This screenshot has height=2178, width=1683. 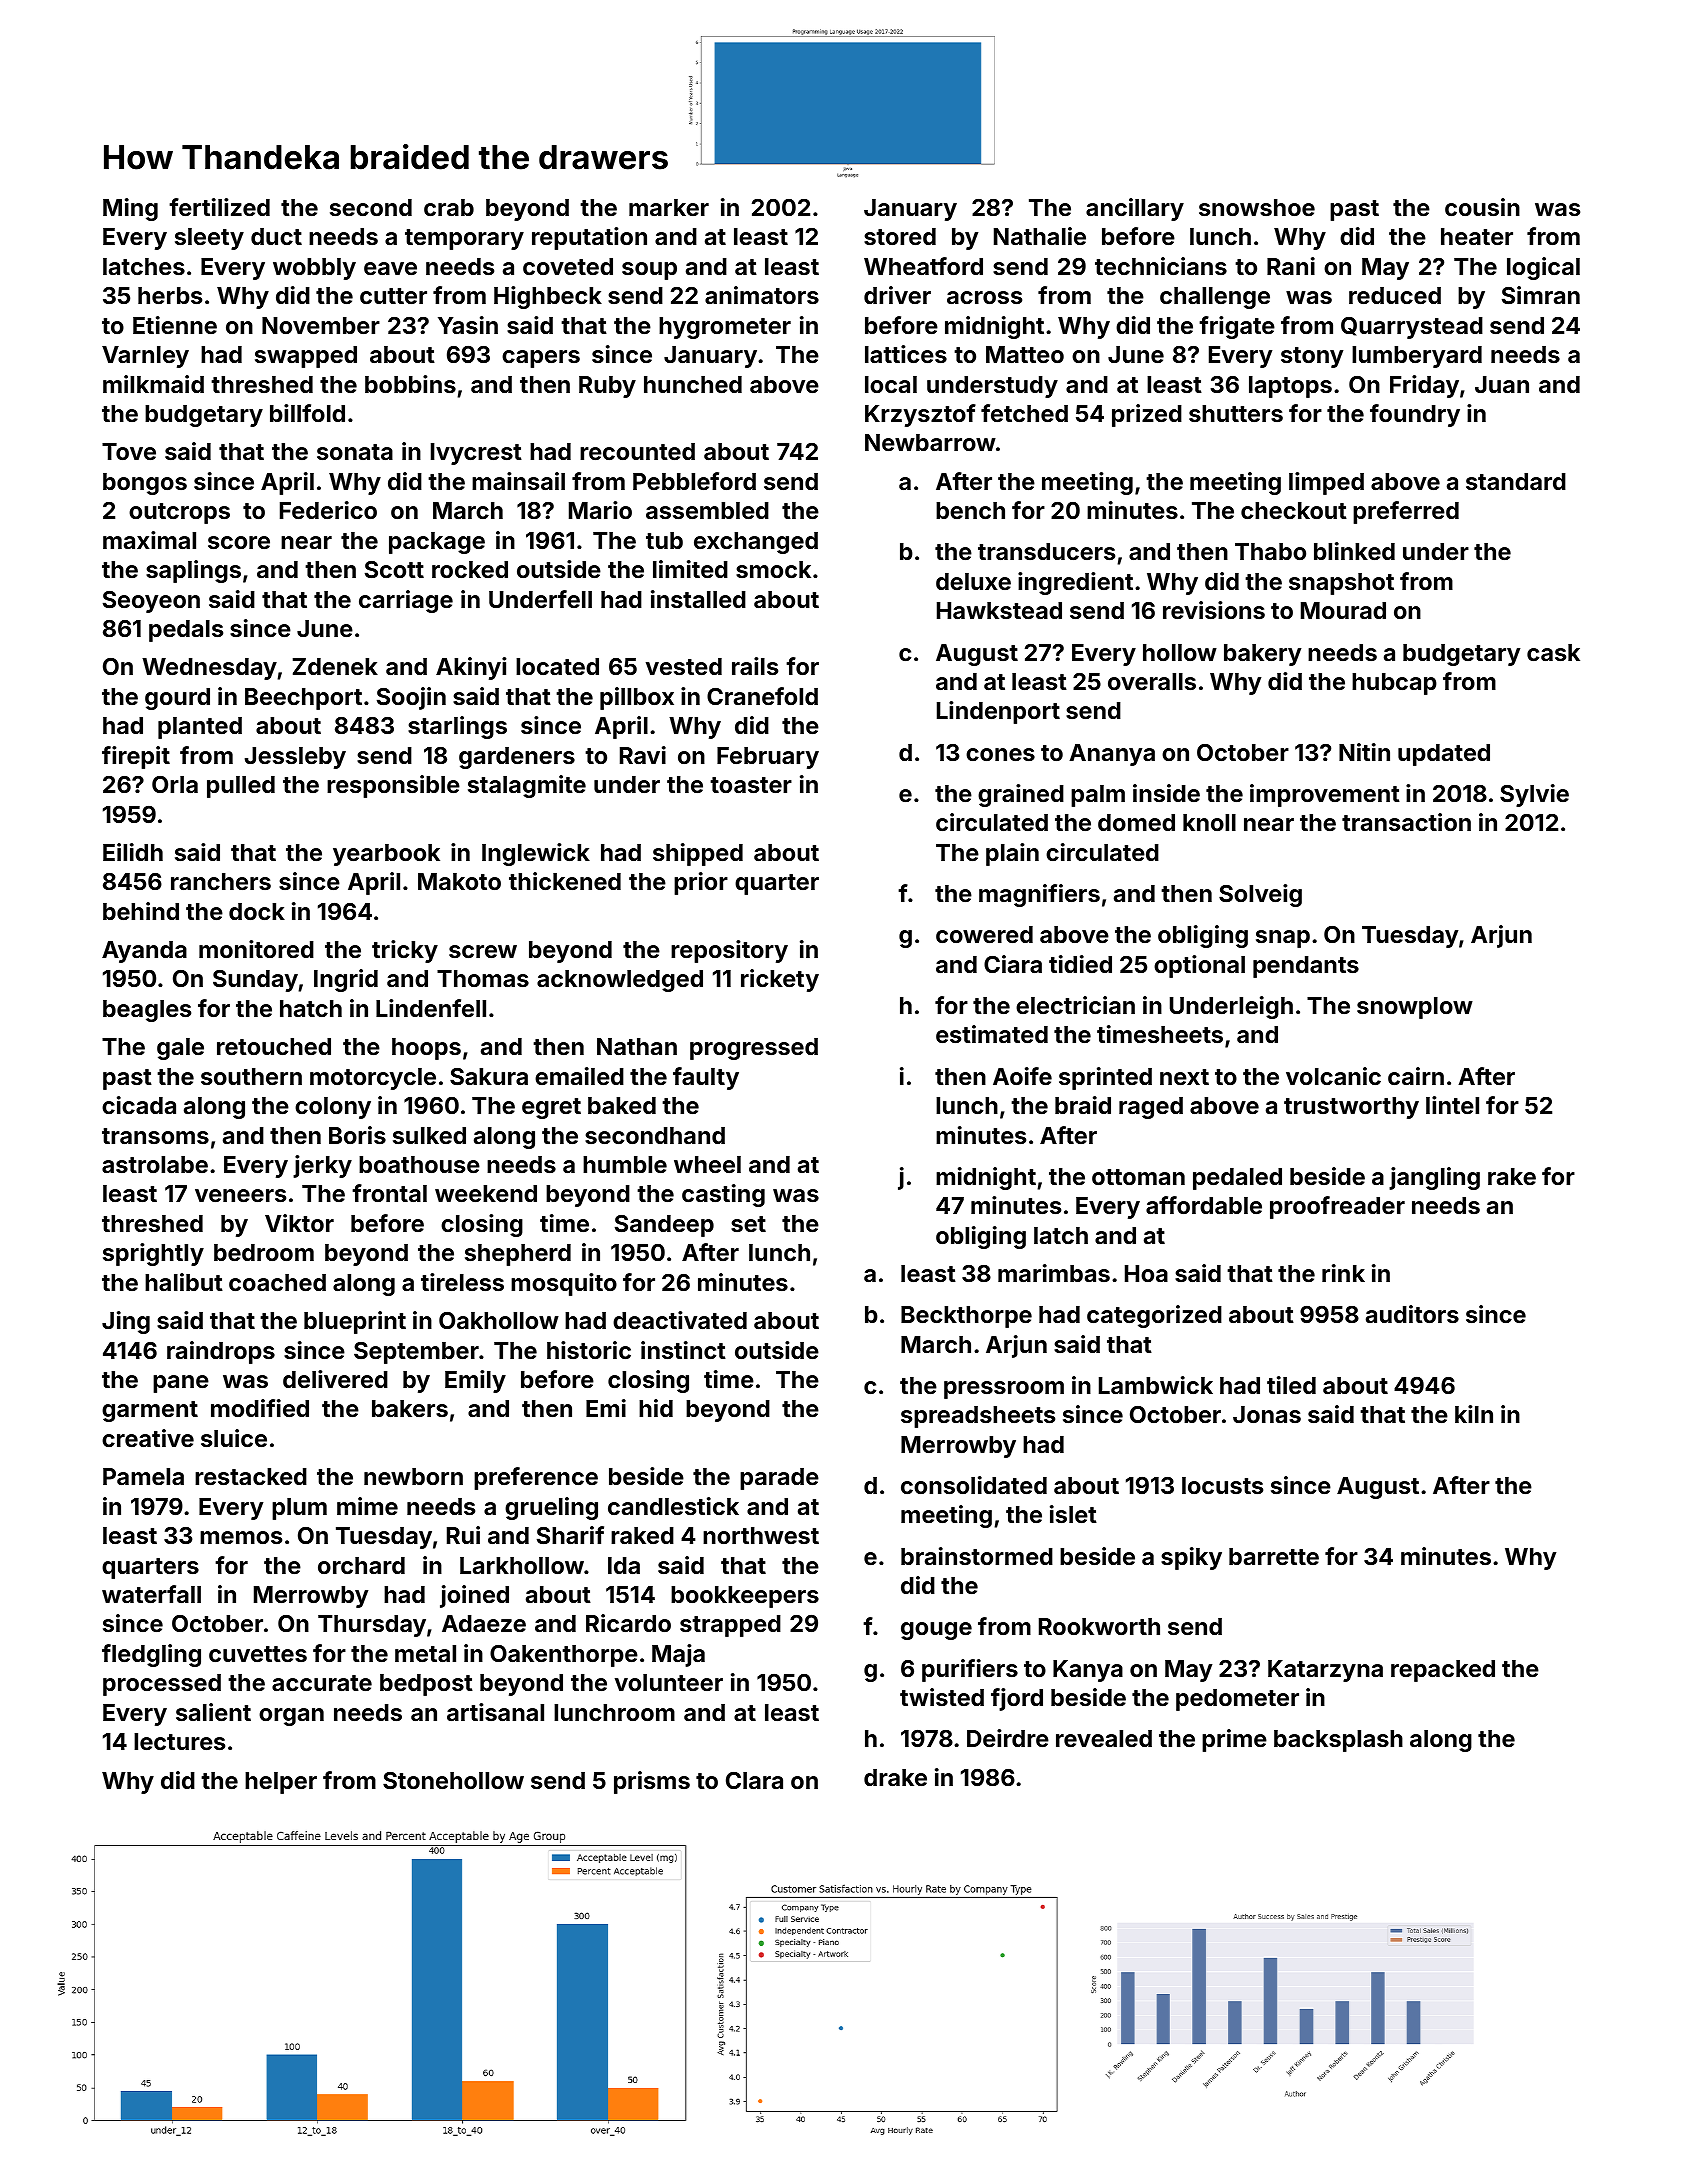 I want to click on transoms, so click(x=155, y=1136).
